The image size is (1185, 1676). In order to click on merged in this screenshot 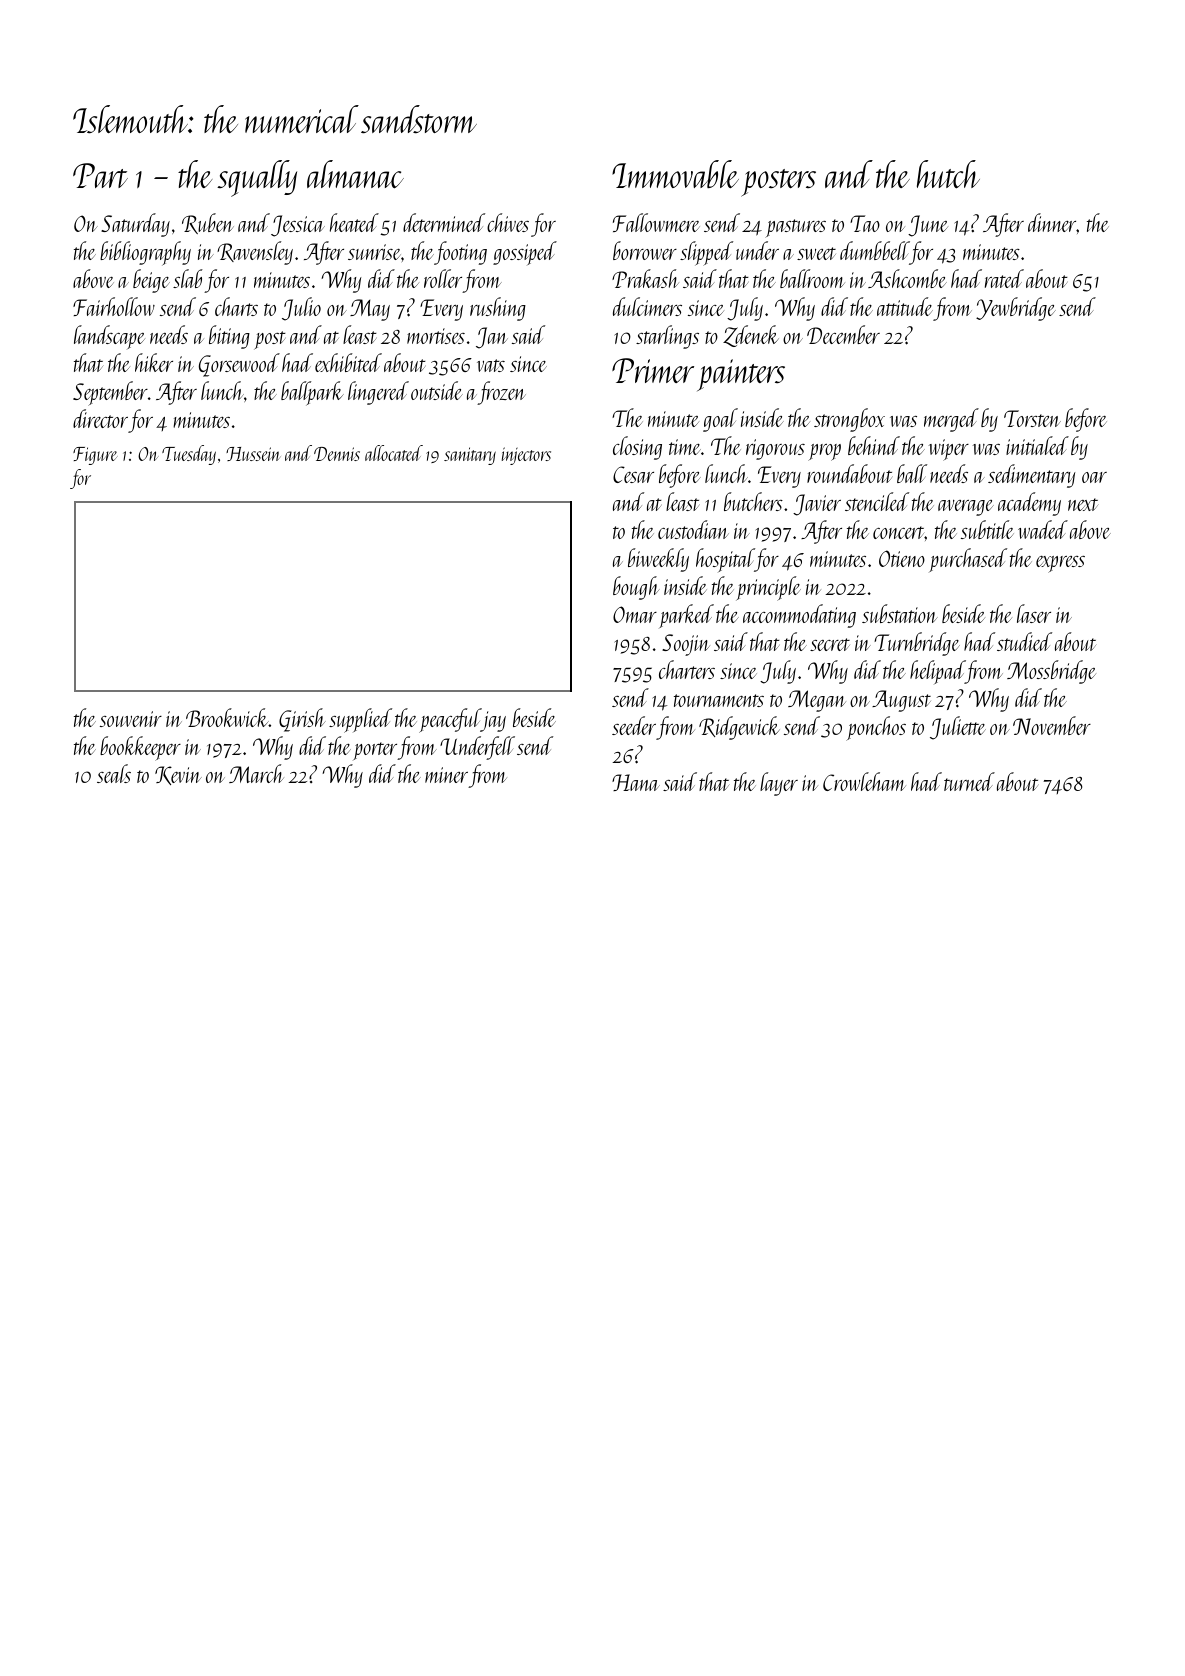, I will do `click(951, 420)`.
